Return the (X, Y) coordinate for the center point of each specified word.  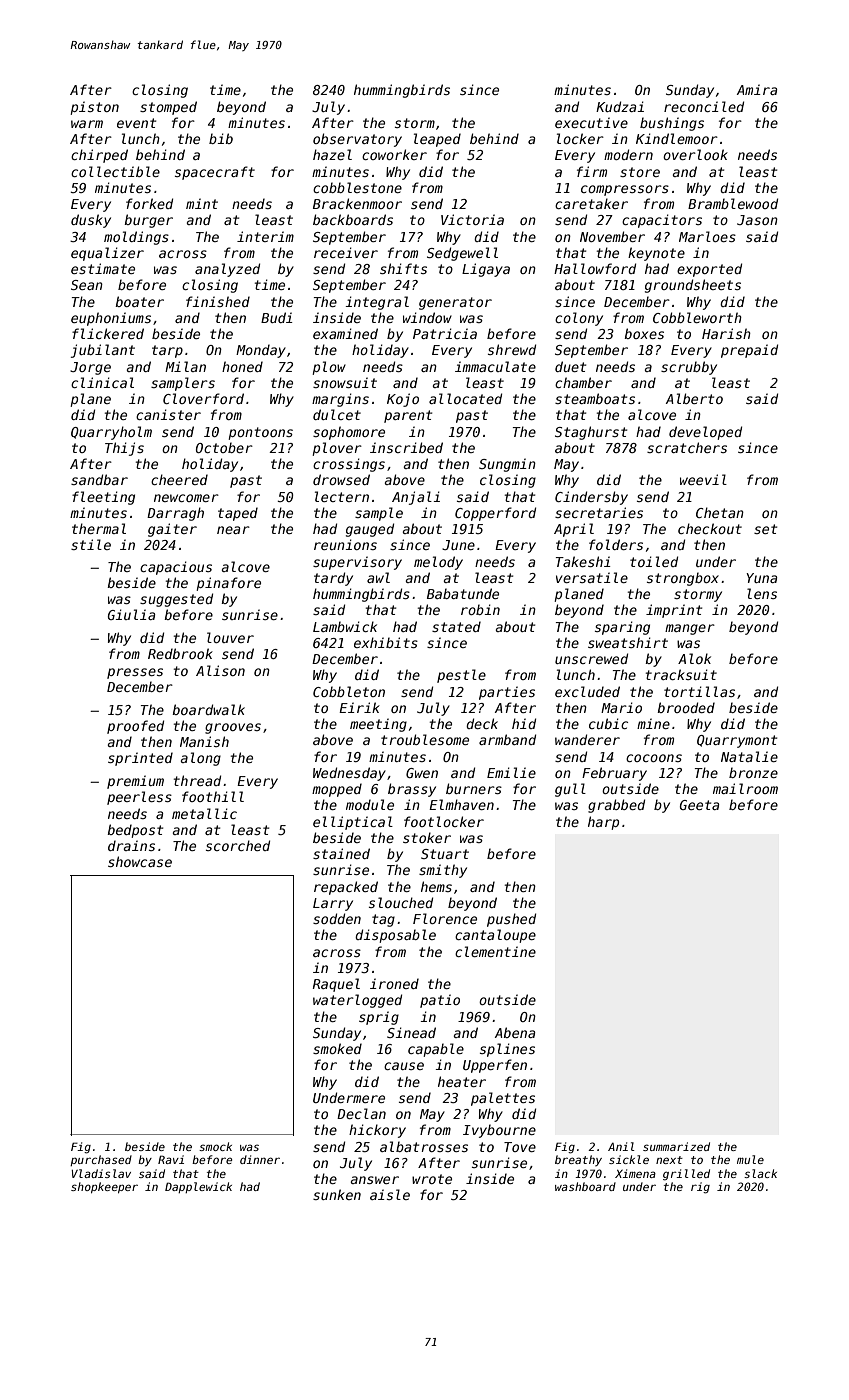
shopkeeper (104, 1187)
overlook (695, 154)
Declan (361, 1113)
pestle (461, 676)
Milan (185, 366)
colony (579, 319)
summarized (676, 1146)
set (765, 529)
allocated (465, 398)
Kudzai (620, 106)
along (200, 759)
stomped (168, 108)
